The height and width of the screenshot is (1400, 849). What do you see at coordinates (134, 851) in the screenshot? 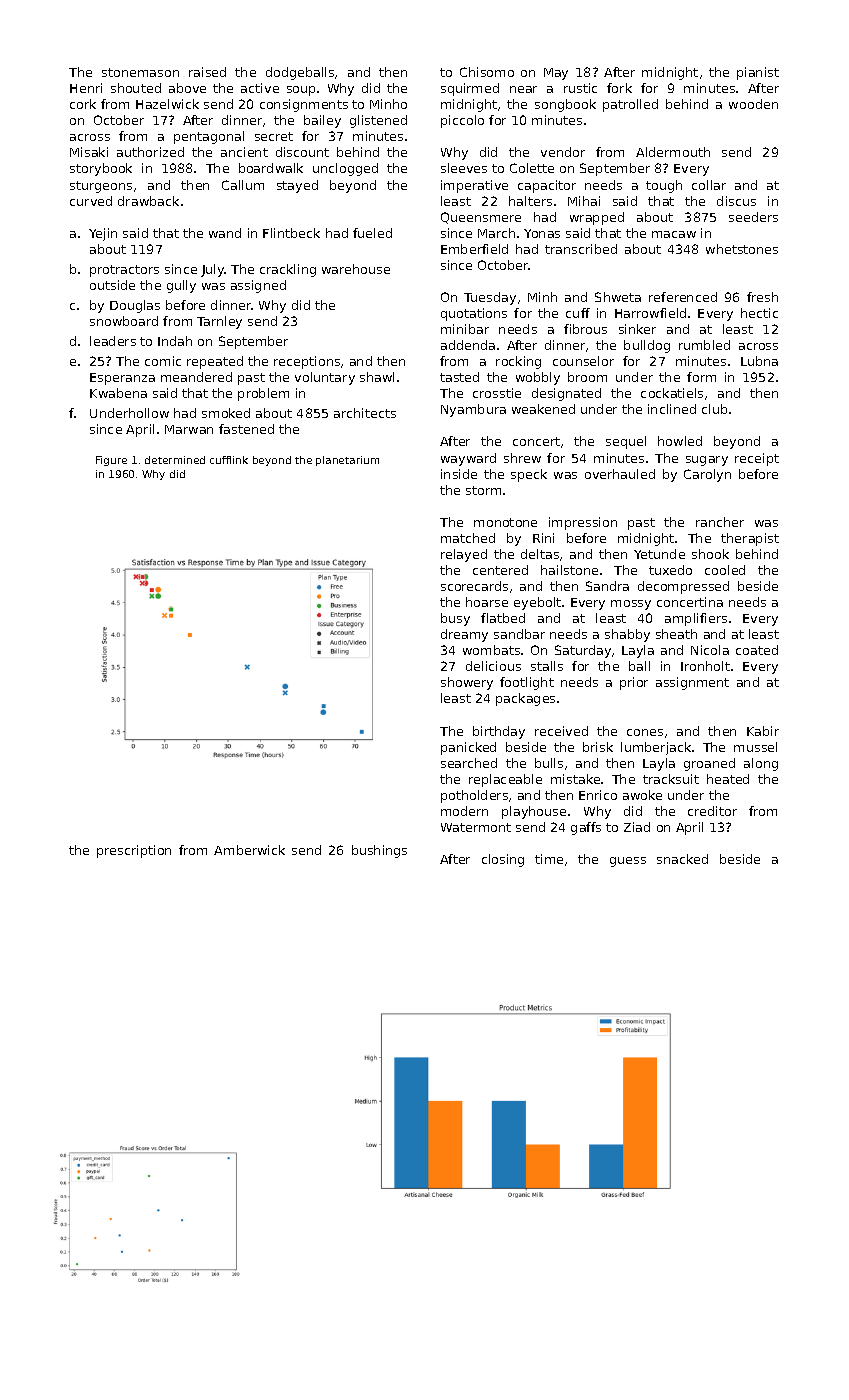
I see `prescription` at bounding box center [134, 851].
